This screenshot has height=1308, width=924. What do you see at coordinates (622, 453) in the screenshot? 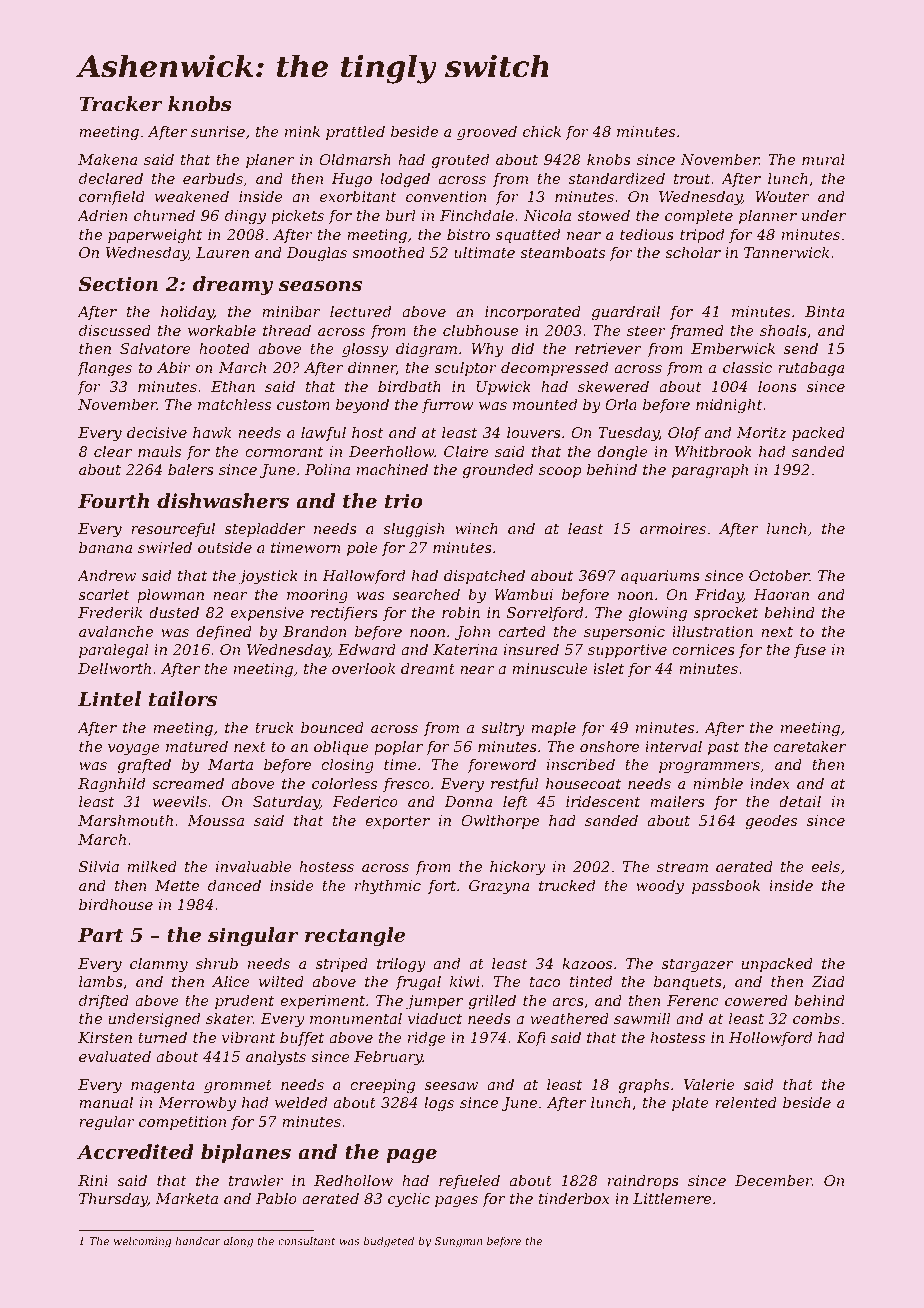
I see `dongle` at bounding box center [622, 453].
